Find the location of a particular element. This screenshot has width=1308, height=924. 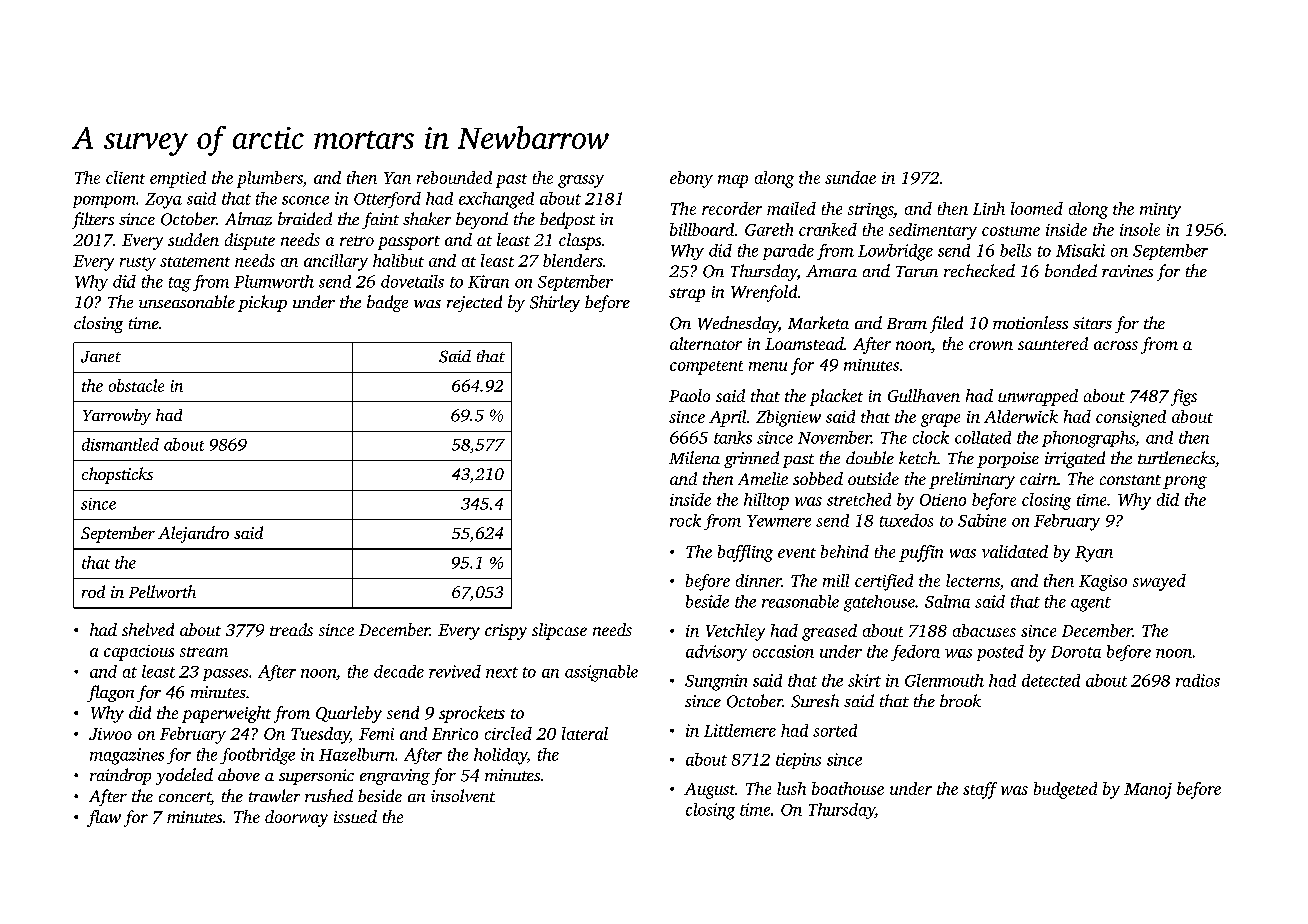

Tarun is located at coordinates (917, 271).
